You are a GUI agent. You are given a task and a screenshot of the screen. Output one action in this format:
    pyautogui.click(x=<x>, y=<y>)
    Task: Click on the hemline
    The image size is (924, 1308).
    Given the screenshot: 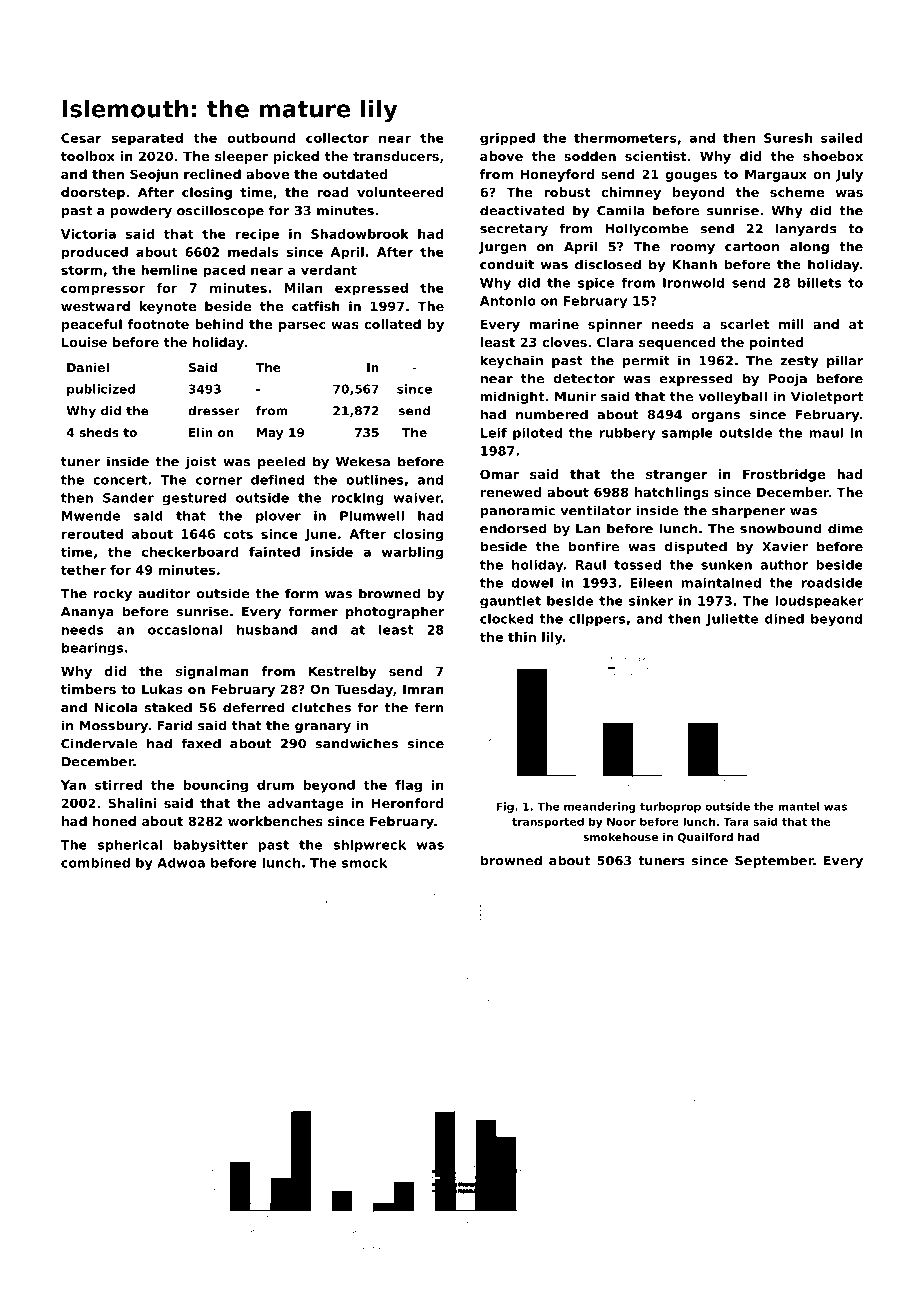 What is the action you would take?
    pyautogui.click(x=169, y=270)
